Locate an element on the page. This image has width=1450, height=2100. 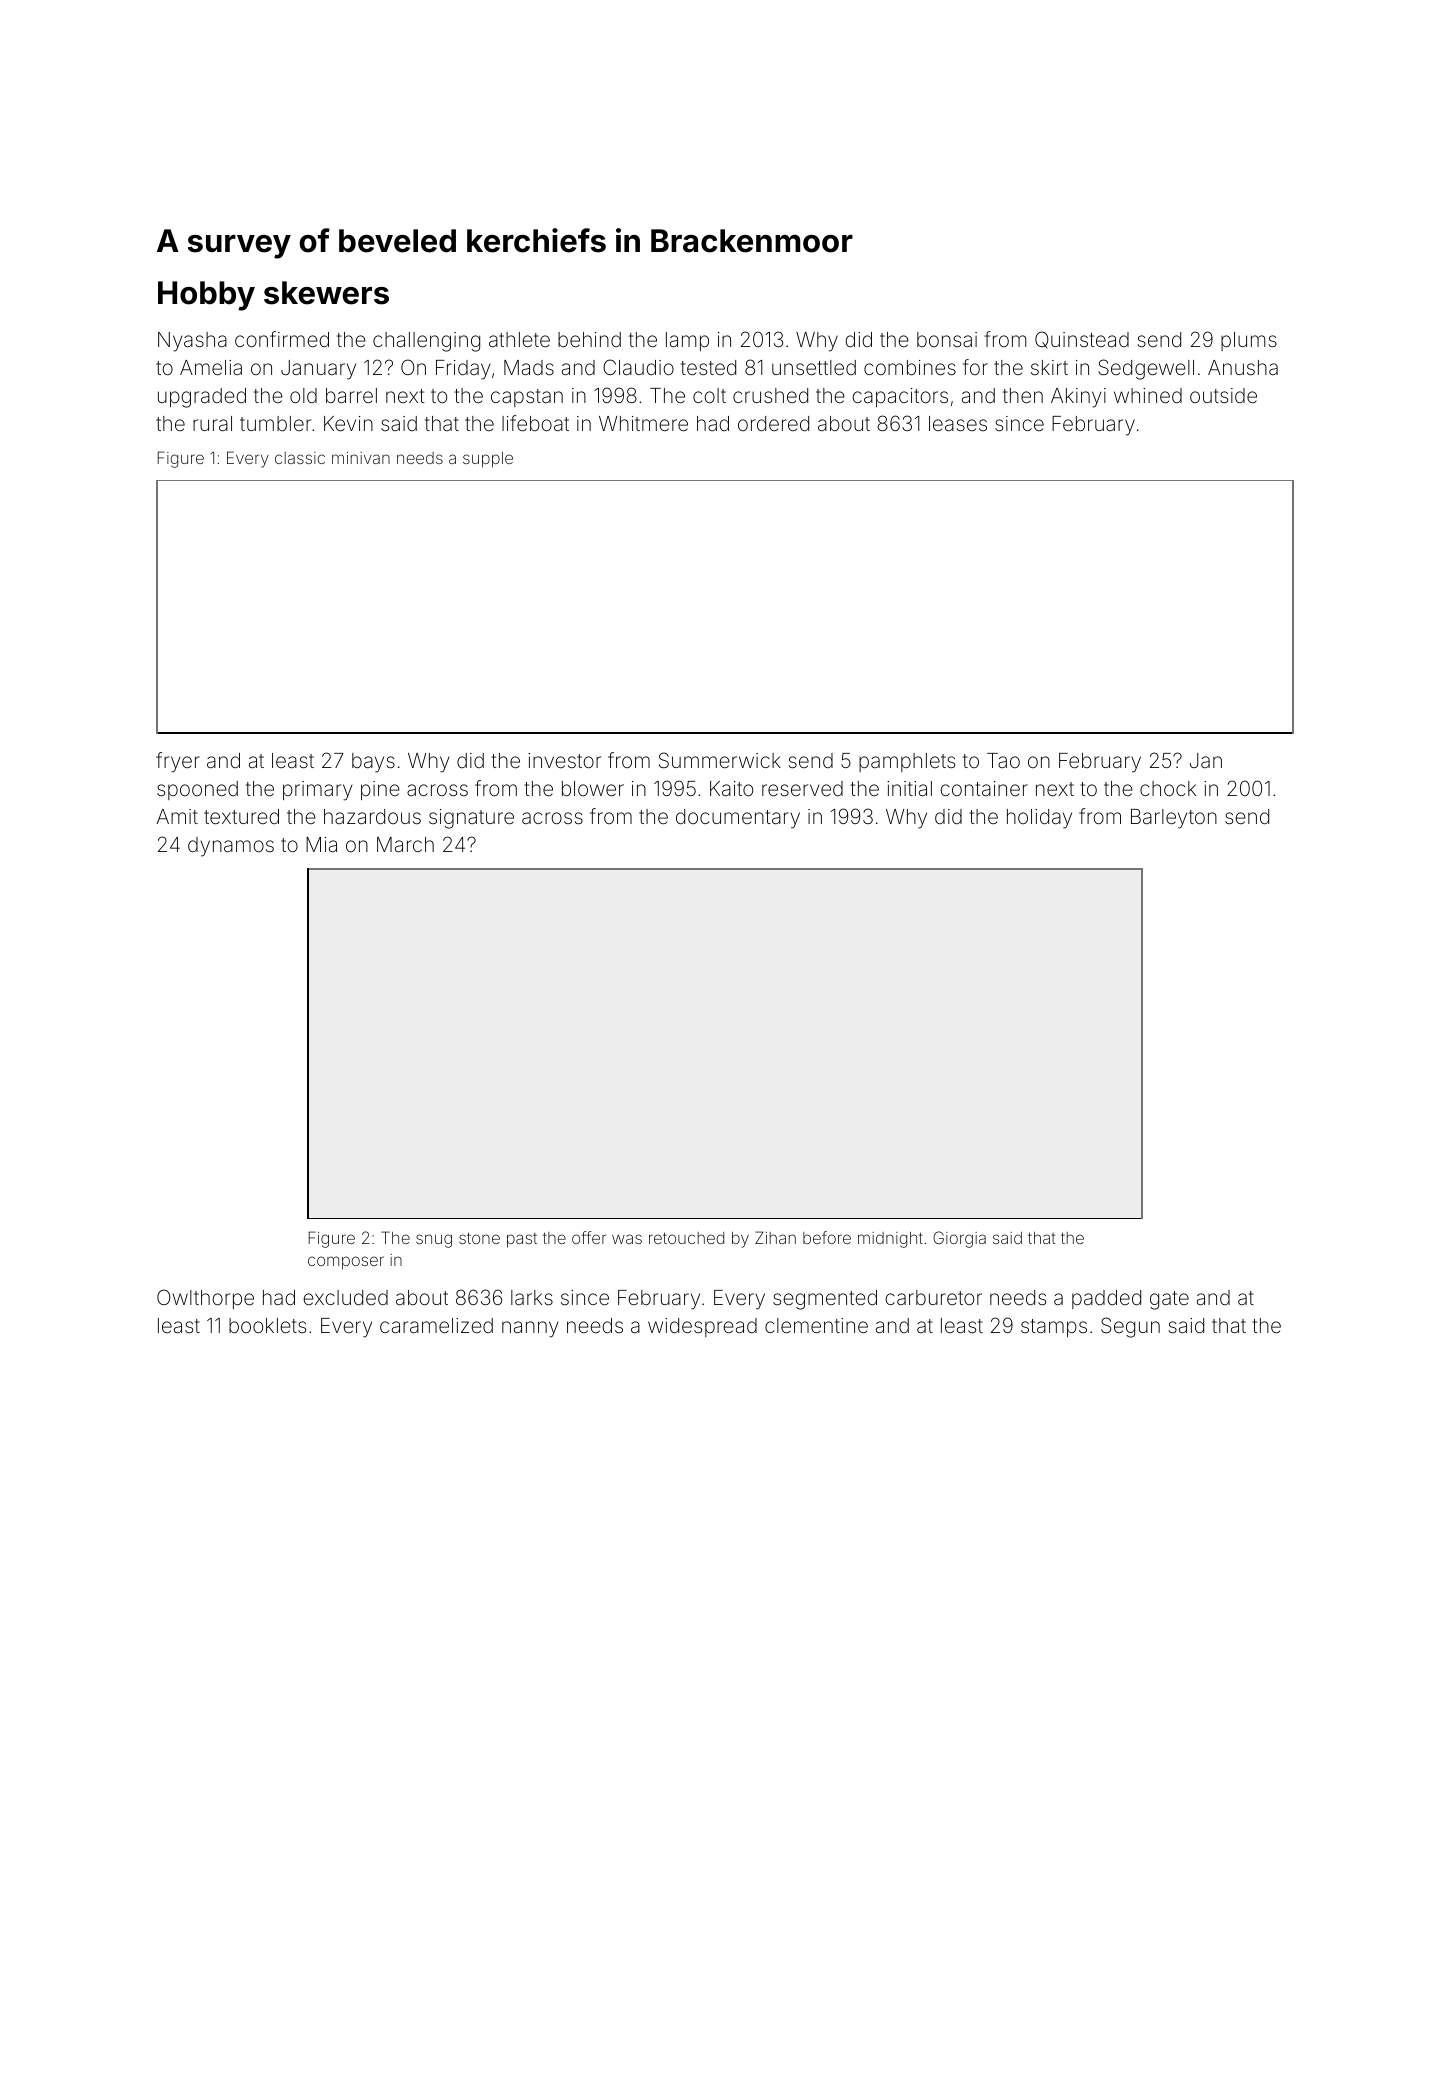
Mads is located at coordinates (529, 367).
